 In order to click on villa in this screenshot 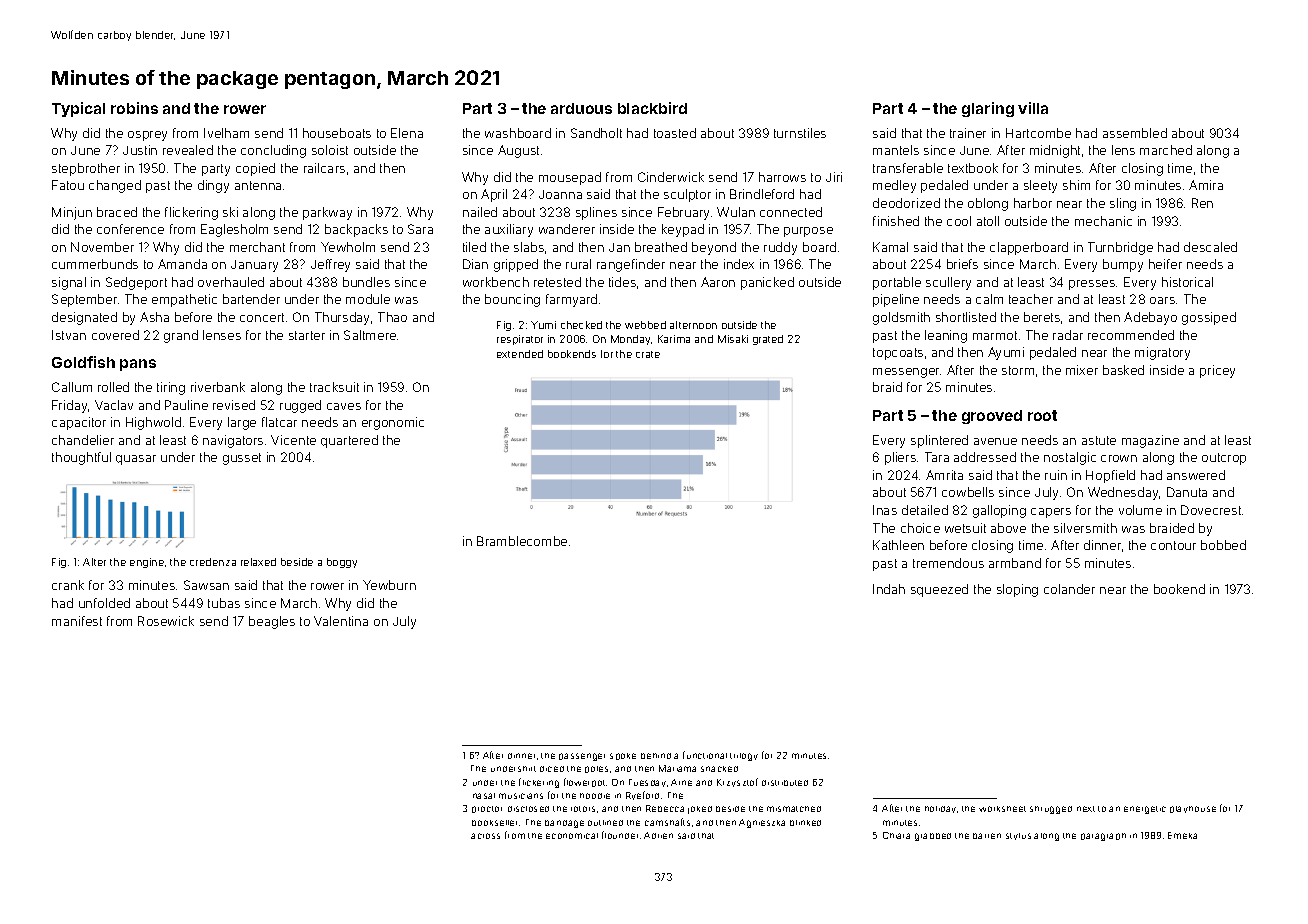, I will do `click(1033, 108)`.
